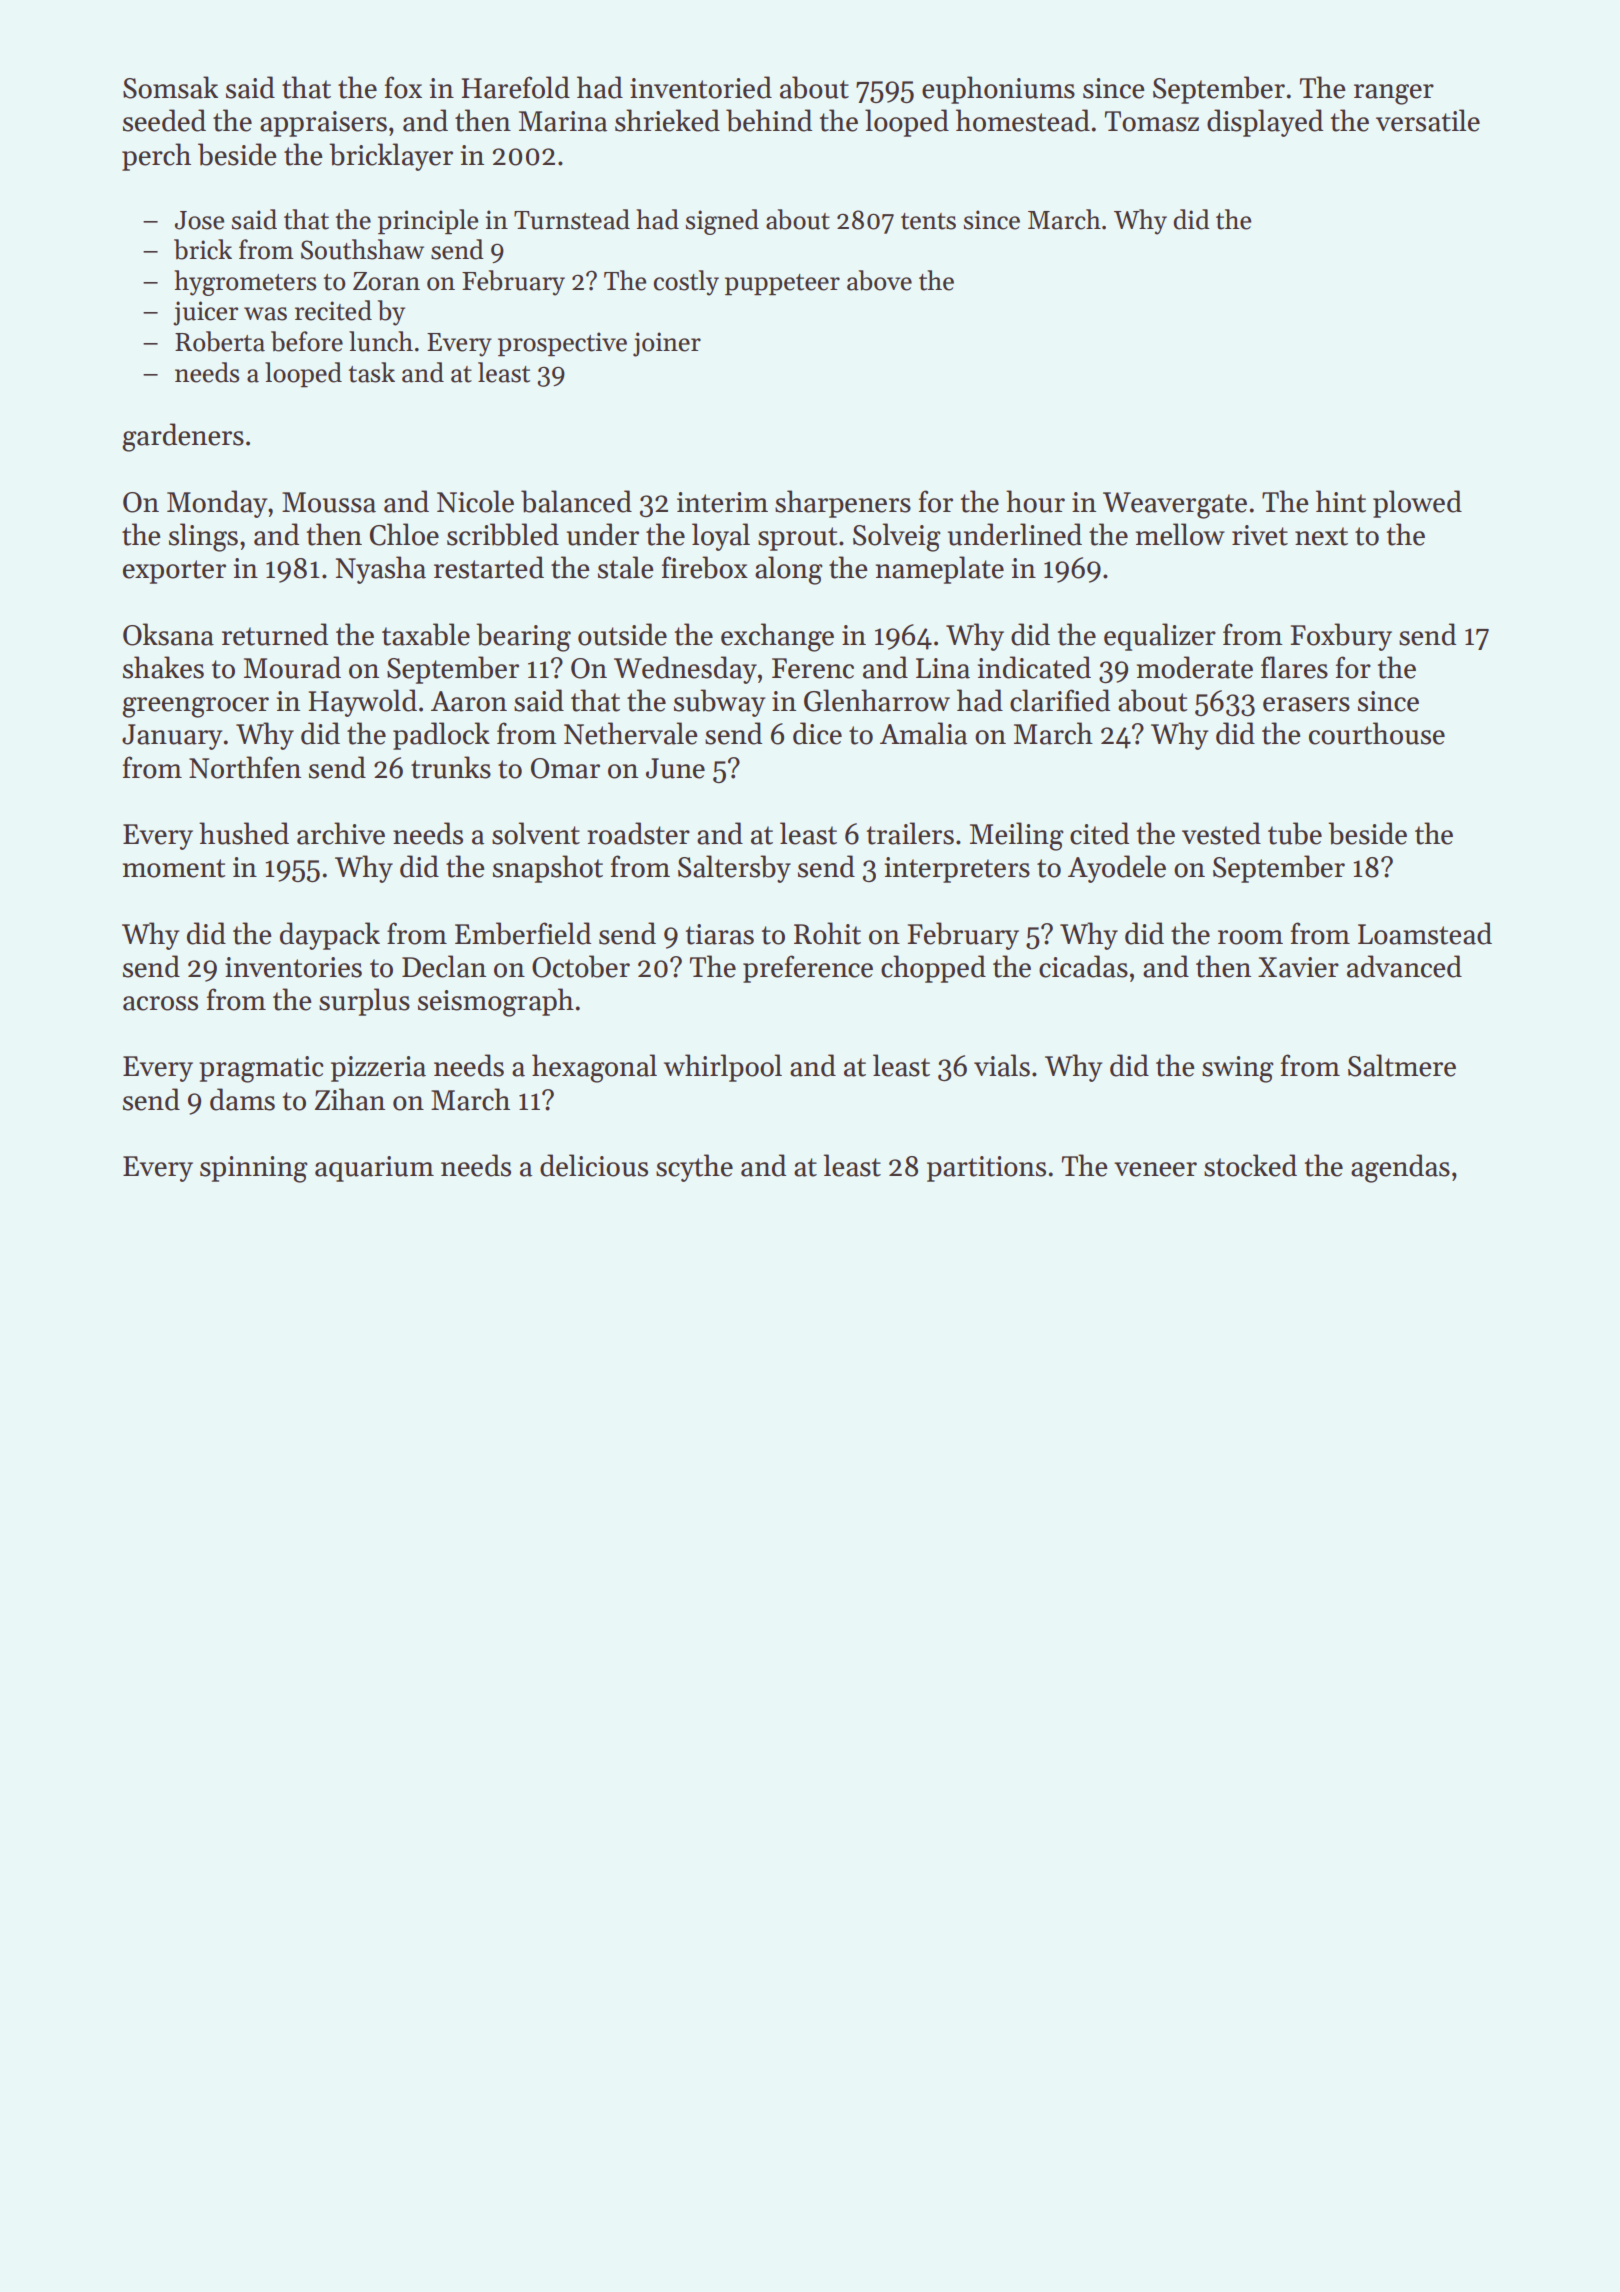 The width and height of the screenshot is (1620, 2292). I want to click on room, so click(1250, 937).
